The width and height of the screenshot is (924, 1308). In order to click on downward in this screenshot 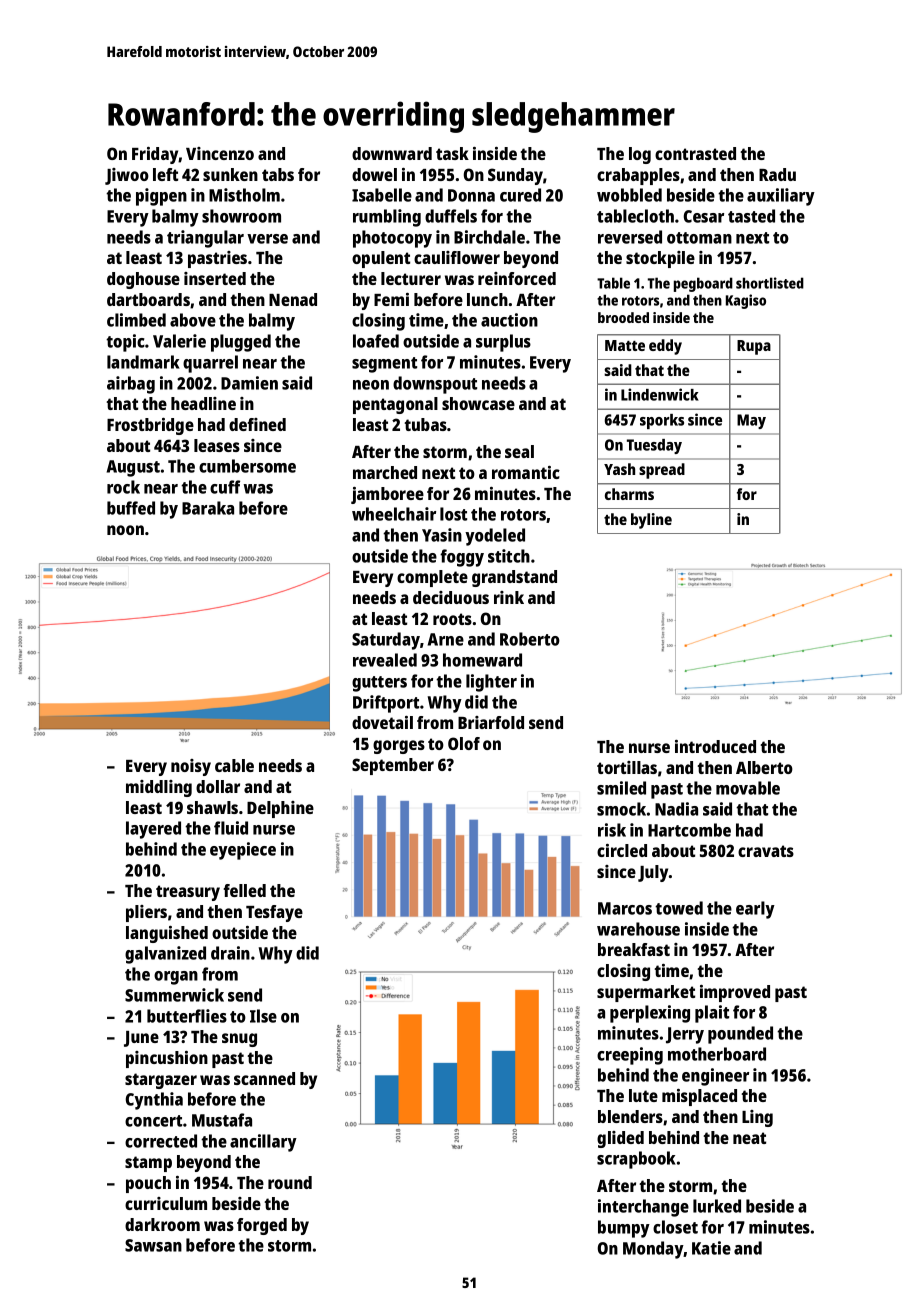, I will do `click(392, 153)`.
